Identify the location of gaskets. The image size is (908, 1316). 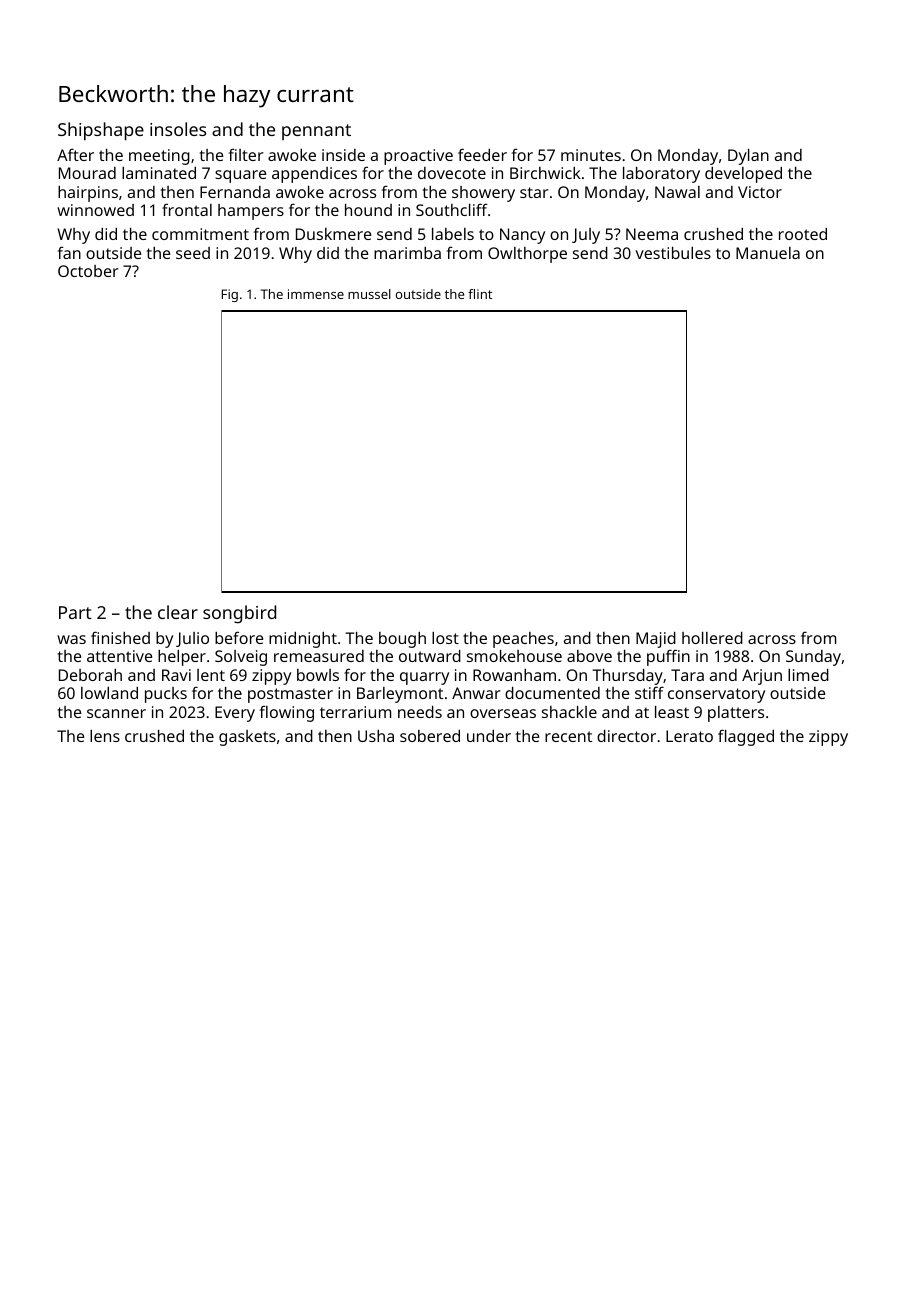
(247, 738).
